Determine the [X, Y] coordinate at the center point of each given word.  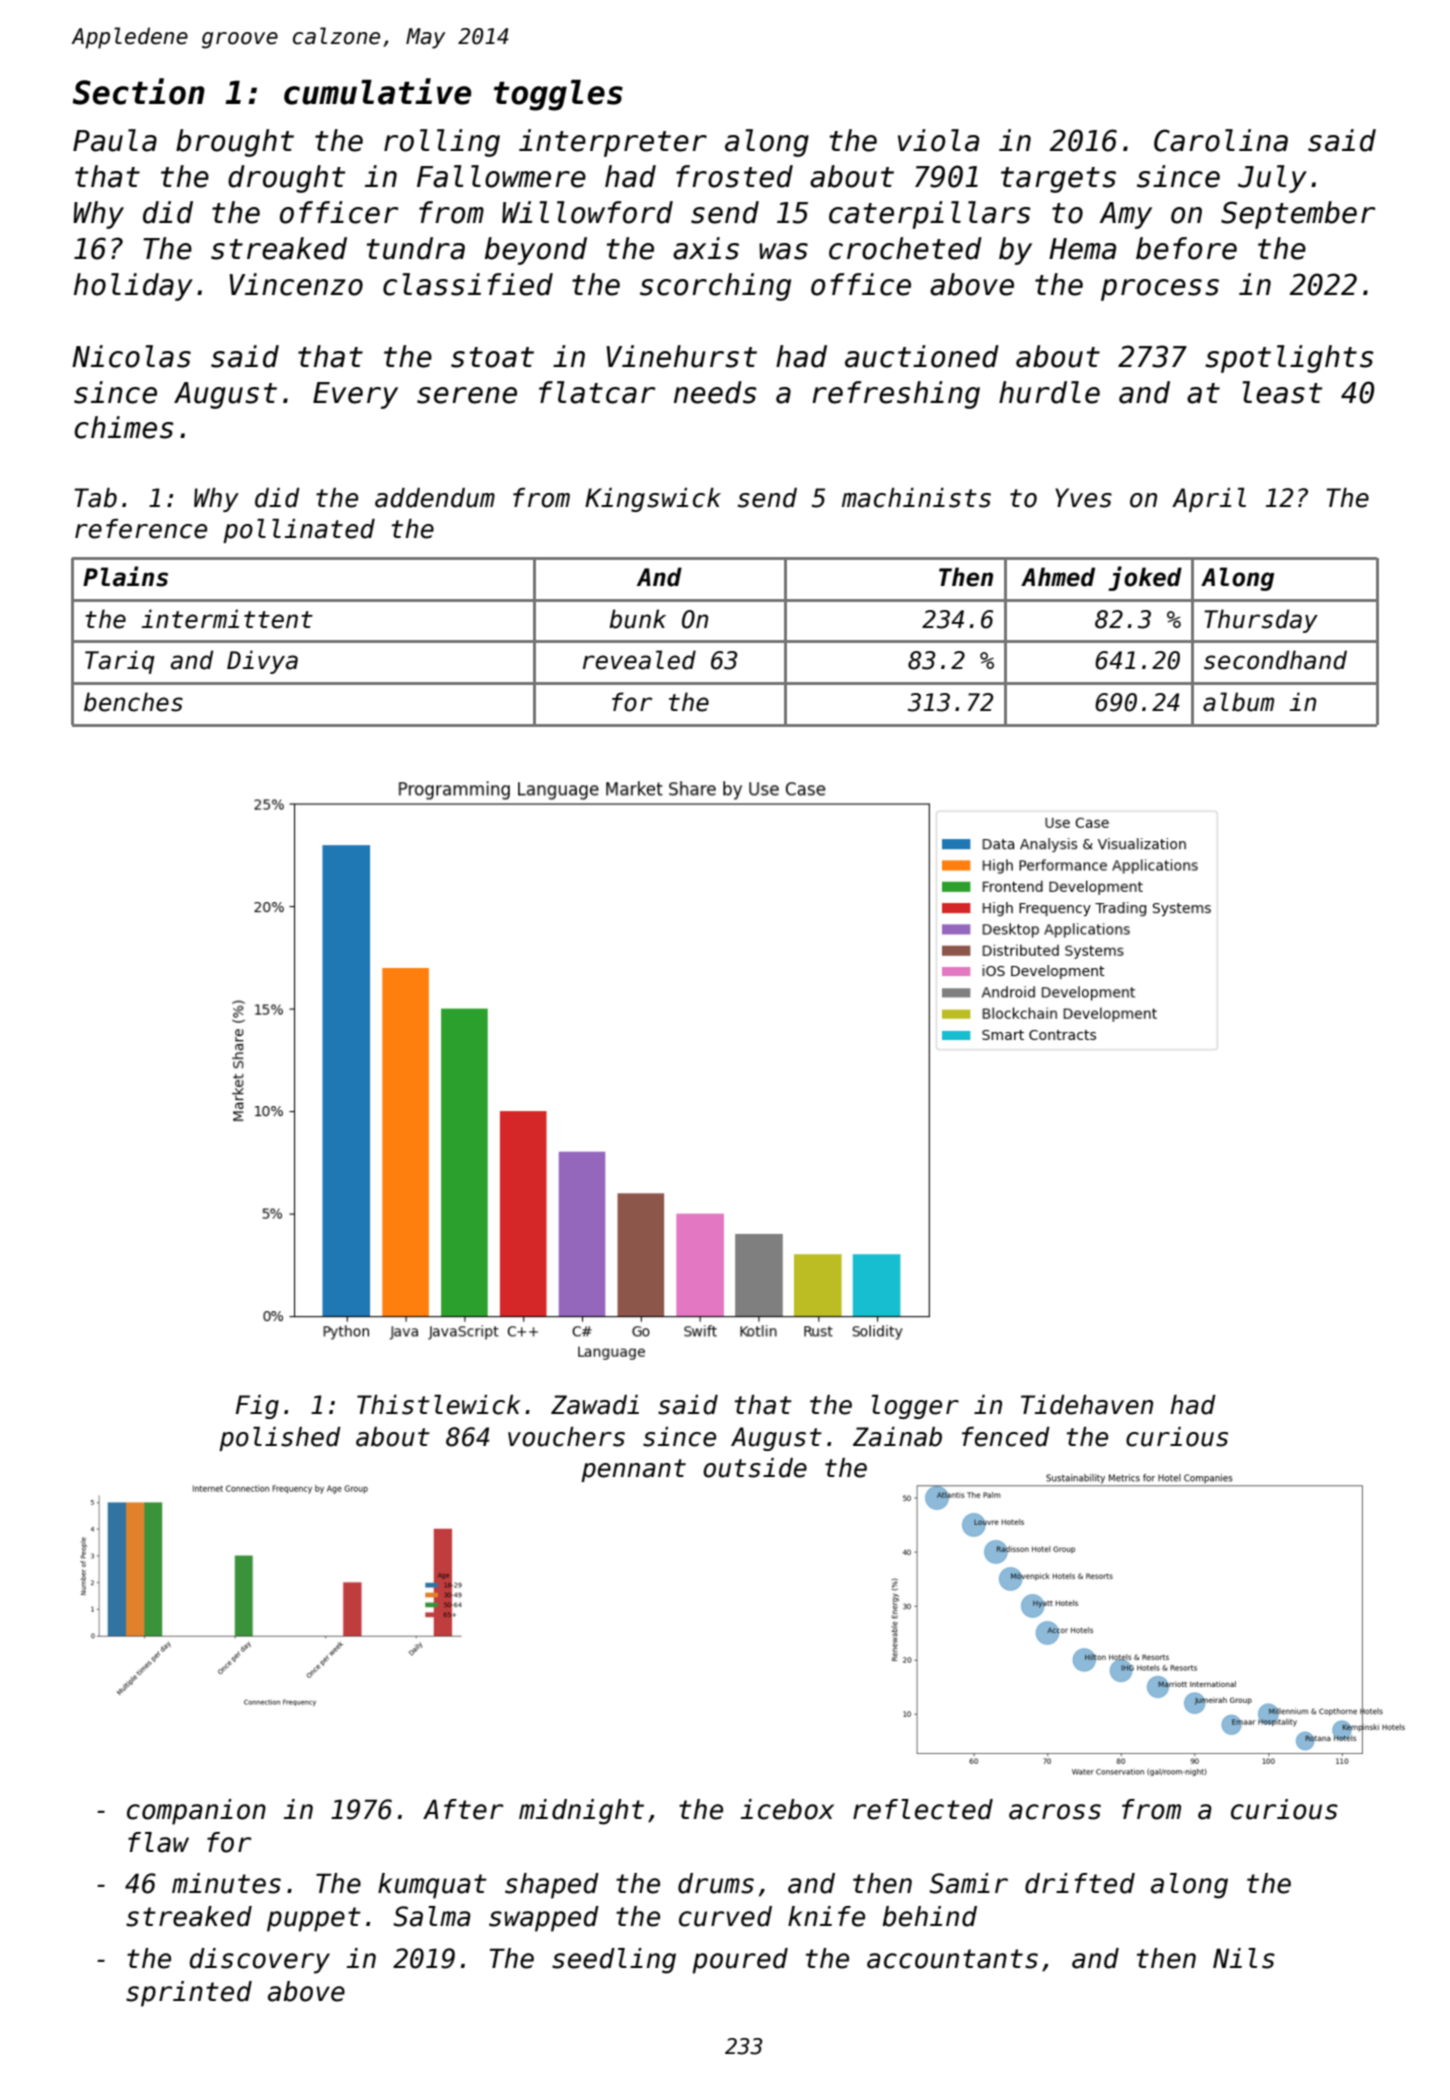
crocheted [905, 248]
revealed [639, 660]
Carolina [1221, 140]
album [1238, 702]
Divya [262, 662]
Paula [115, 140]
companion [196, 1812]
